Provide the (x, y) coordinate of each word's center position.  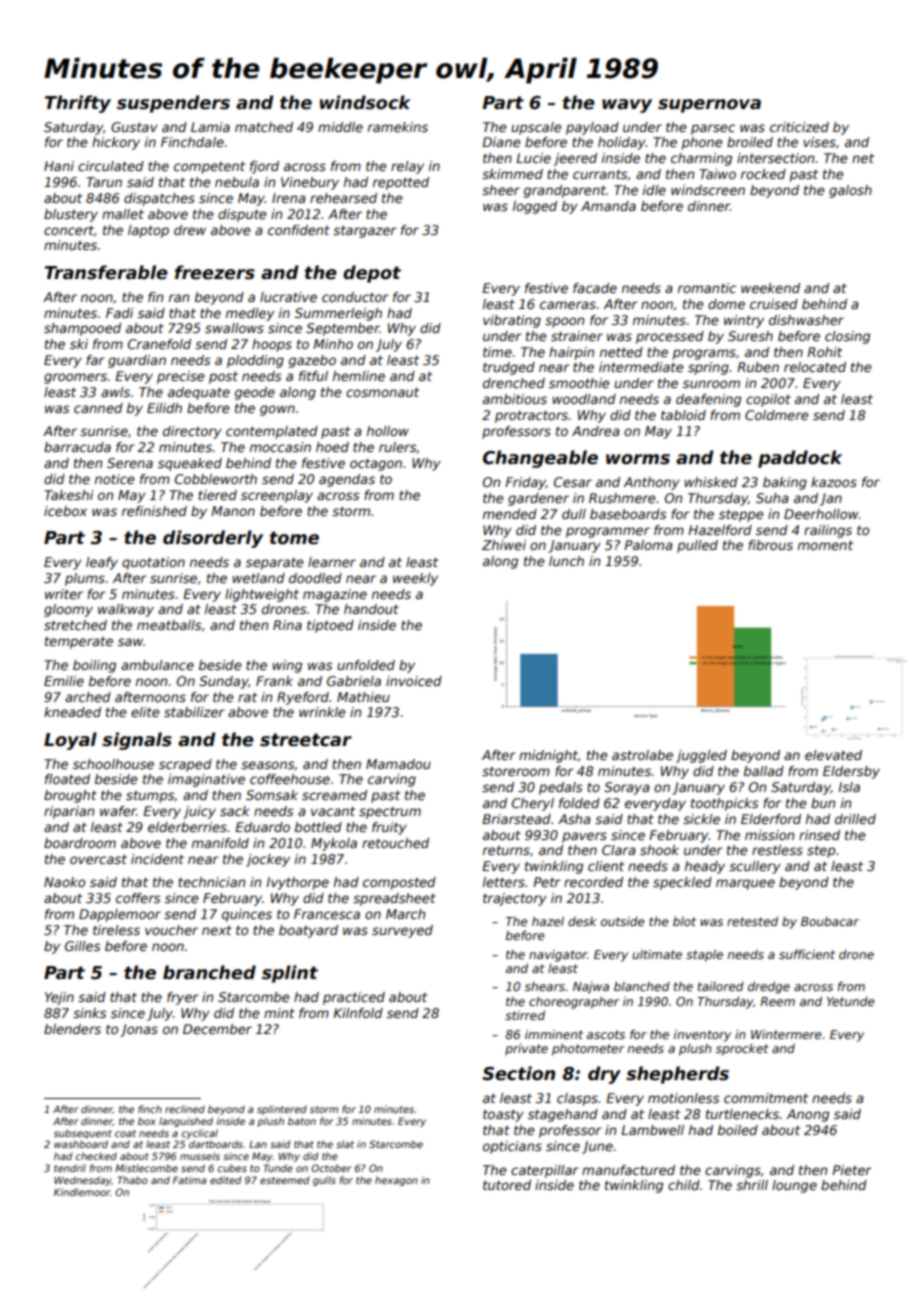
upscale (536, 128)
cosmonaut (382, 392)
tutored (507, 1185)
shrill (752, 1185)
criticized (799, 127)
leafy (102, 563)
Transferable (106, 272)
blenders (72, 1029)
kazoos (834, 482)
